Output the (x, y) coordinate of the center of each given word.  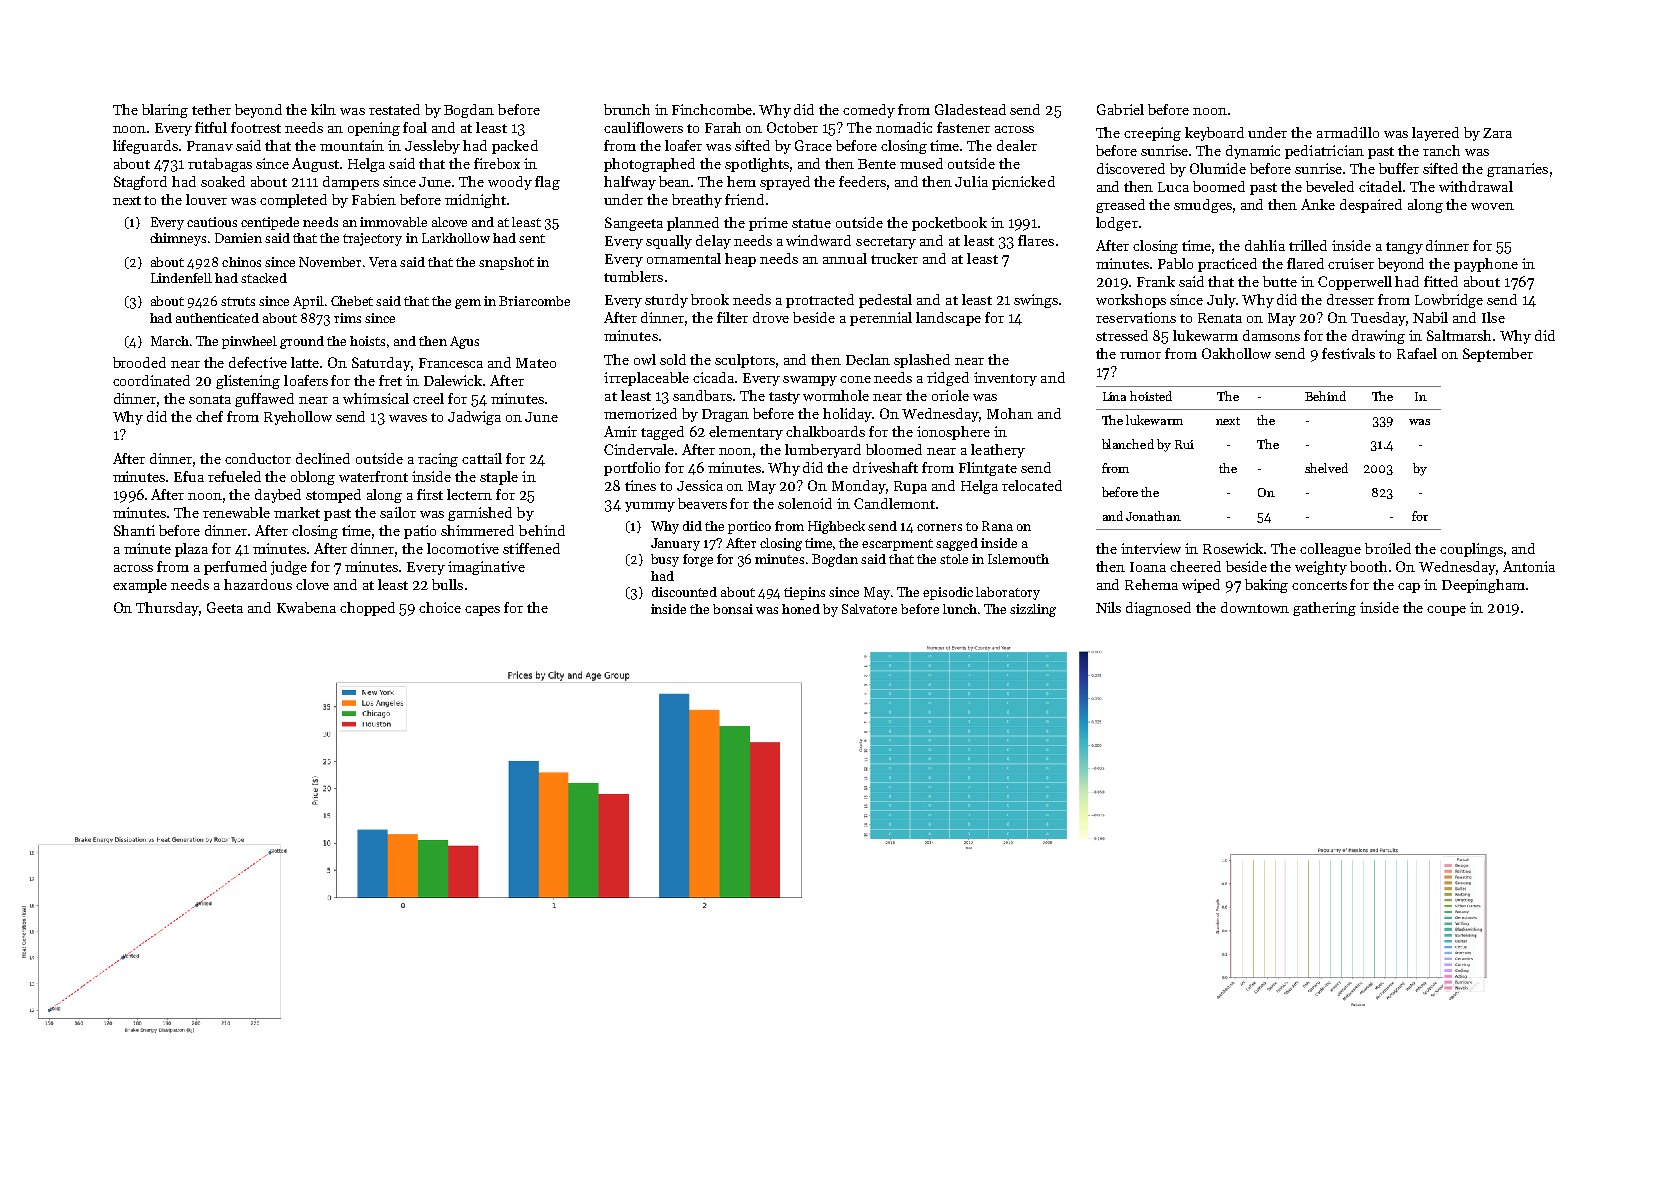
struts (238, 301)
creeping (1152, 134)
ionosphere (953, 433)
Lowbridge (1449, 301)
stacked (264, 278)
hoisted (1151, 396)
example (140, 586)
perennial (881, 319)
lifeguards (145, 147)
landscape (948, 319)
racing (438, 460)
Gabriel (1120, 109)
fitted (1441, 281)
